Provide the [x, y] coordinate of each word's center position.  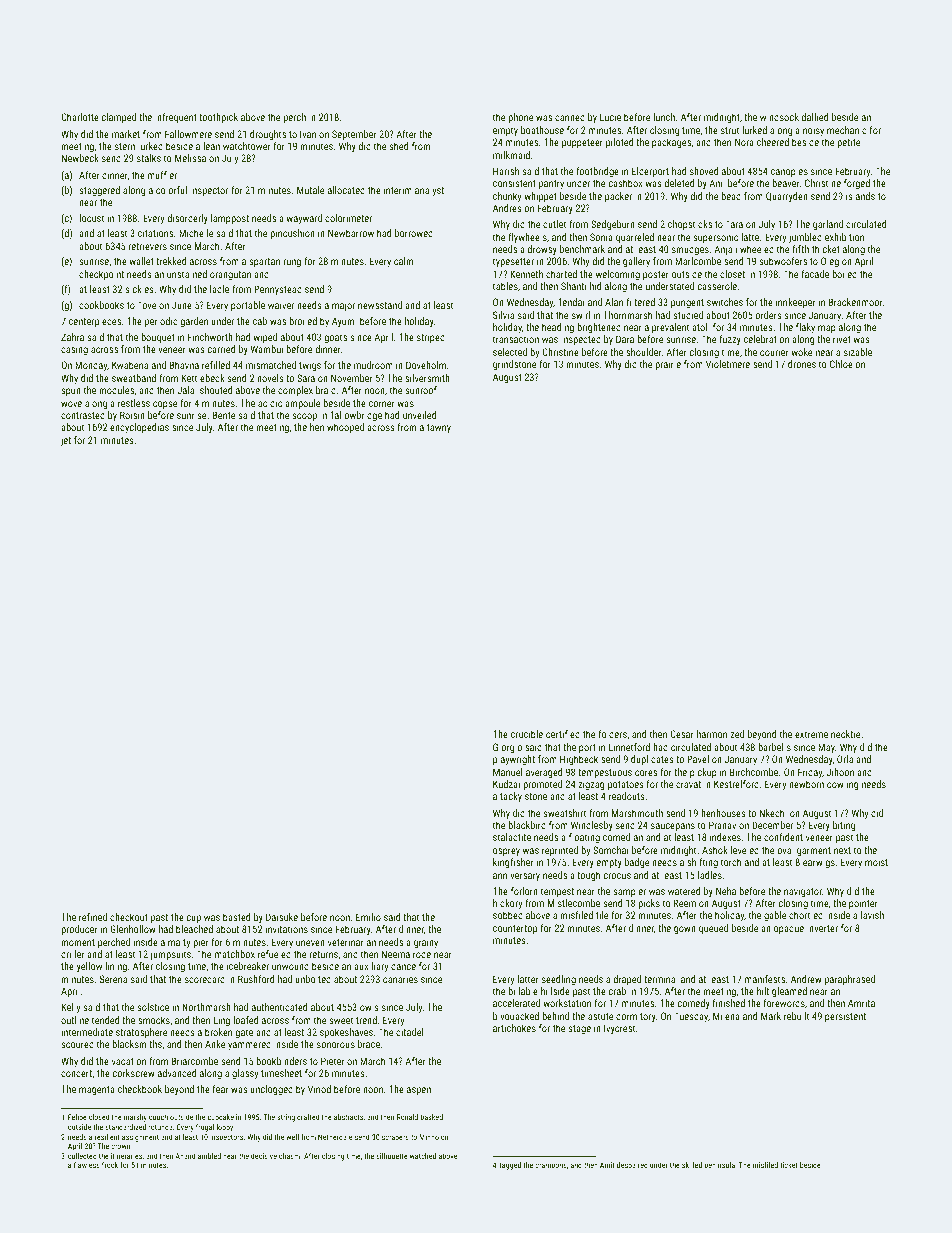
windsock [779, 117]
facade [815, 274]
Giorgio [507, 748]
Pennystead [278, 290]
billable [523, 991]
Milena [726, 1016]
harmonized [720, 734]
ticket [789, 1165]
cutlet [554, 224]
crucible [527, 734]
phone [520, 118]
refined [93, 917]
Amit [607, 1165]
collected [82, 1156]
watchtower [247, 146]
